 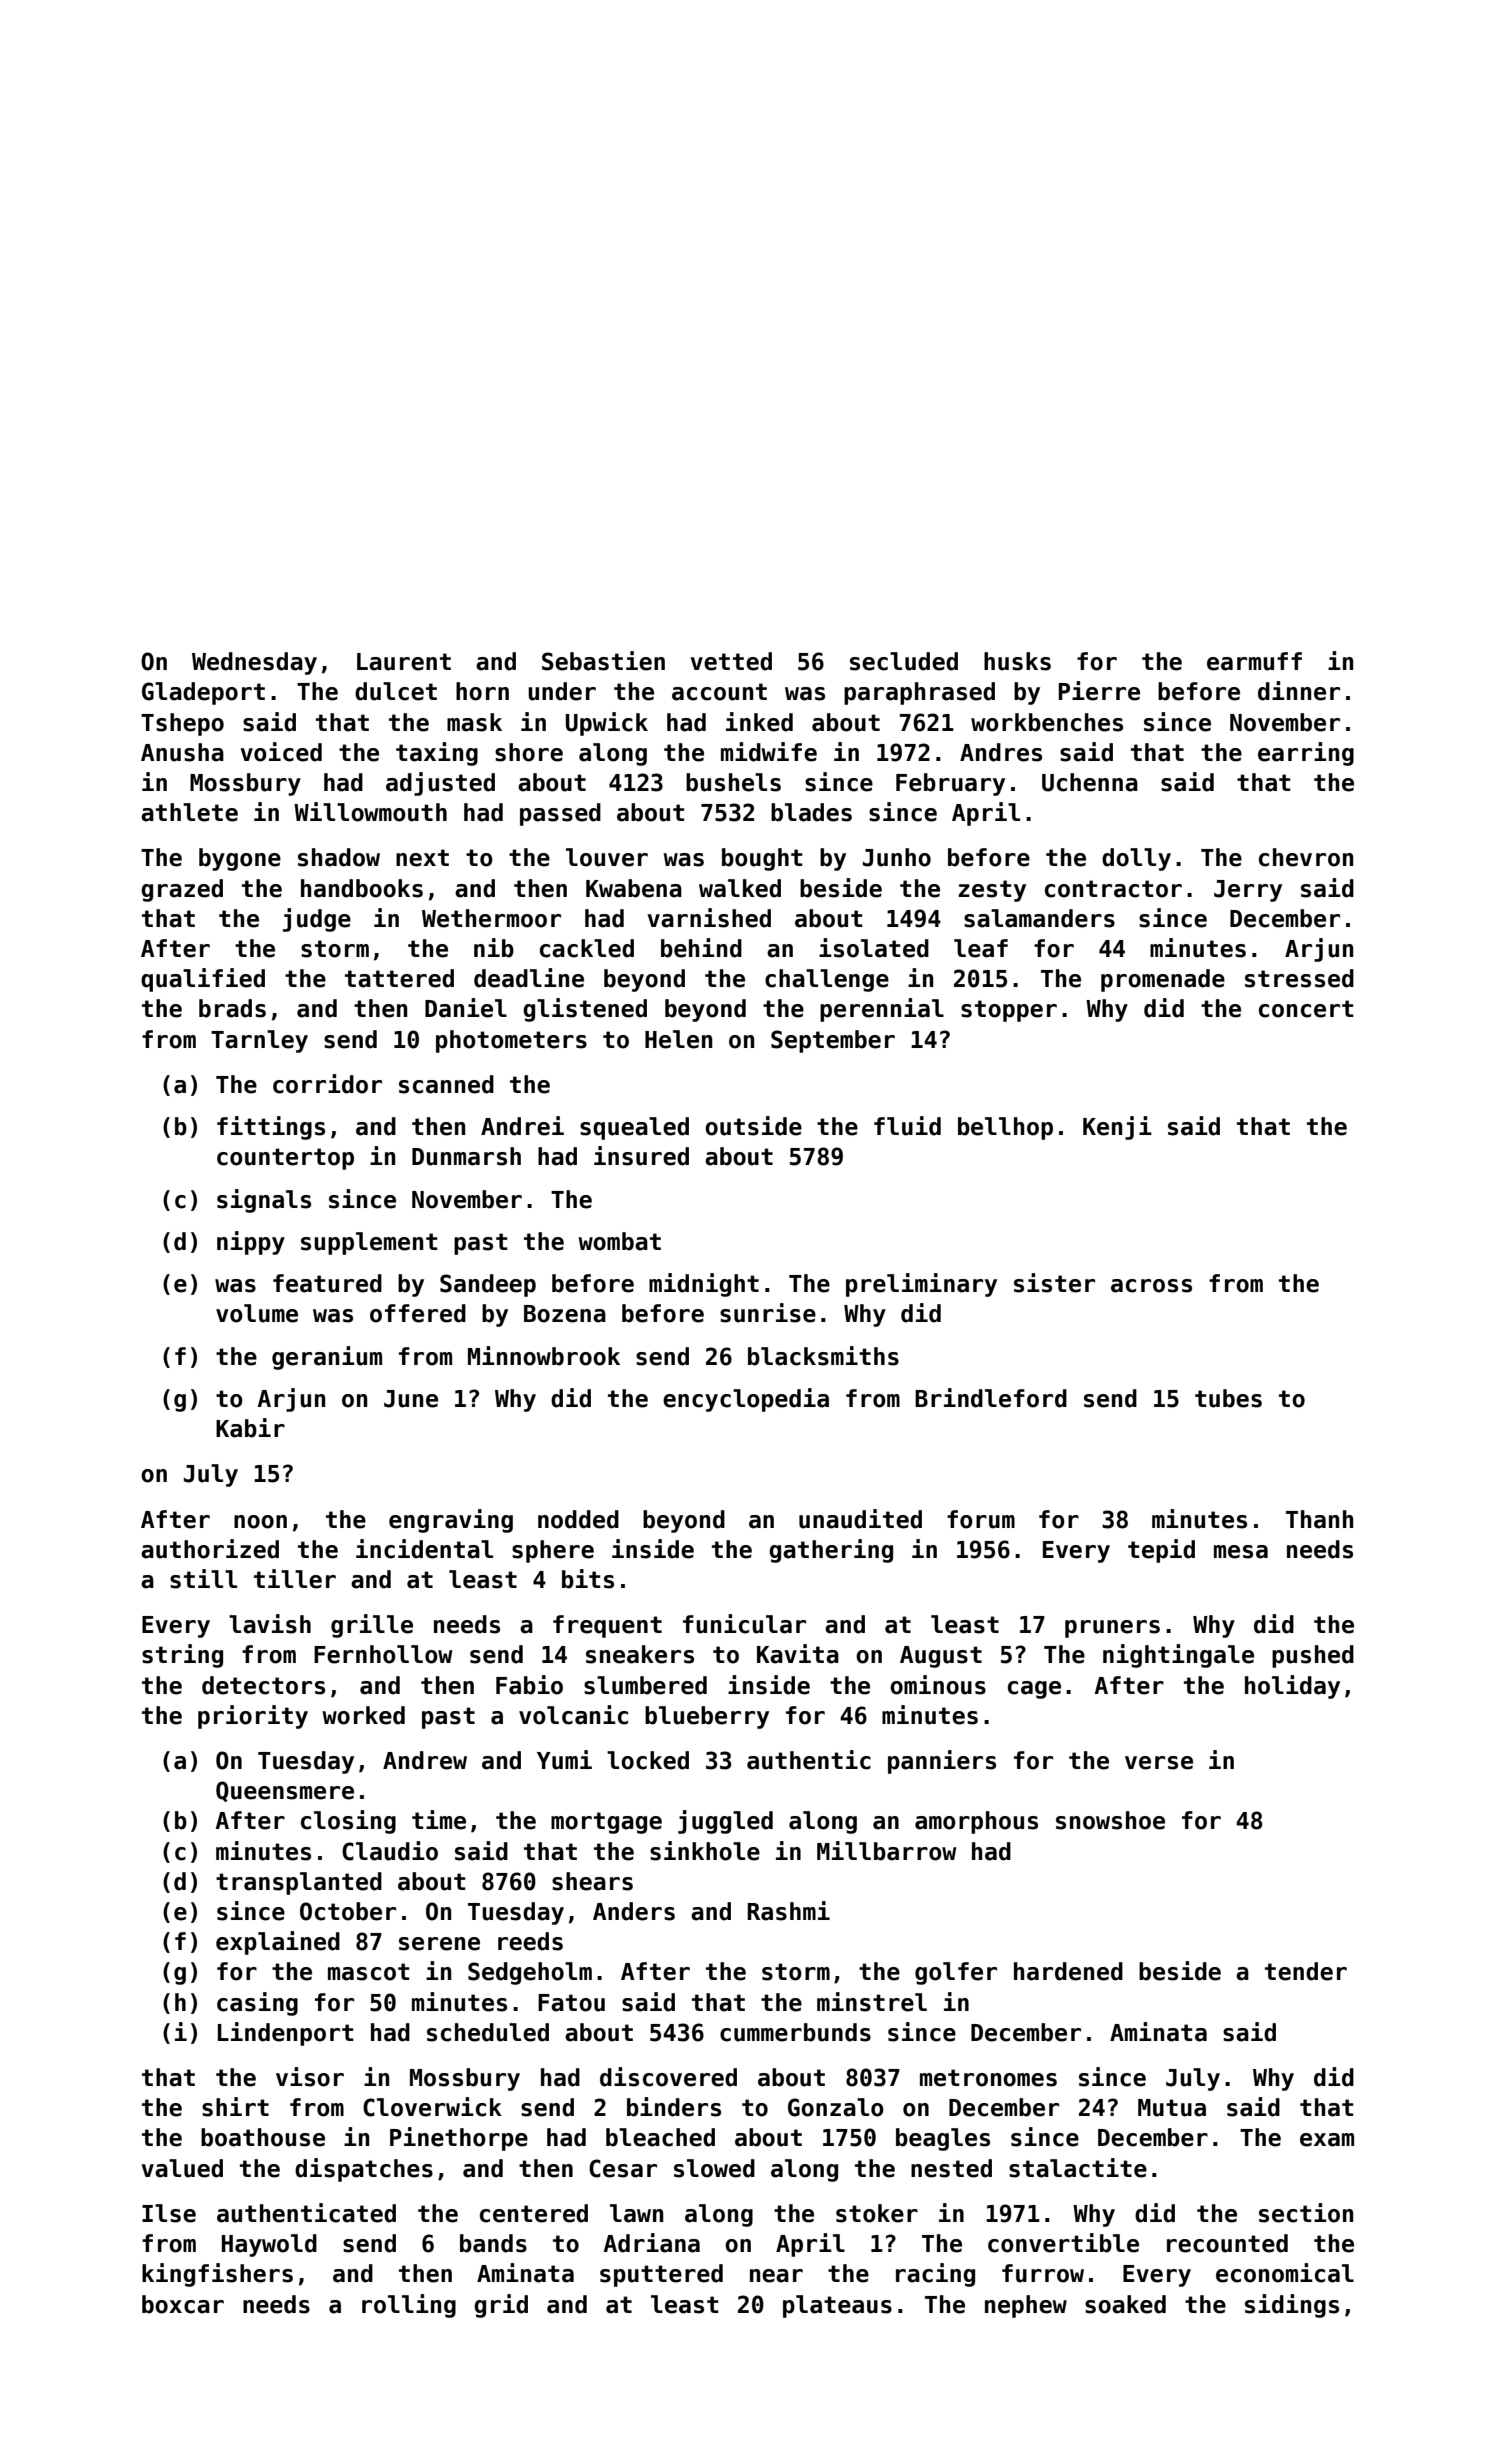 What do you see at coordinates (1319, 1519) in the page?
I see `Thanh` at bounding box center [1319, 1519].
